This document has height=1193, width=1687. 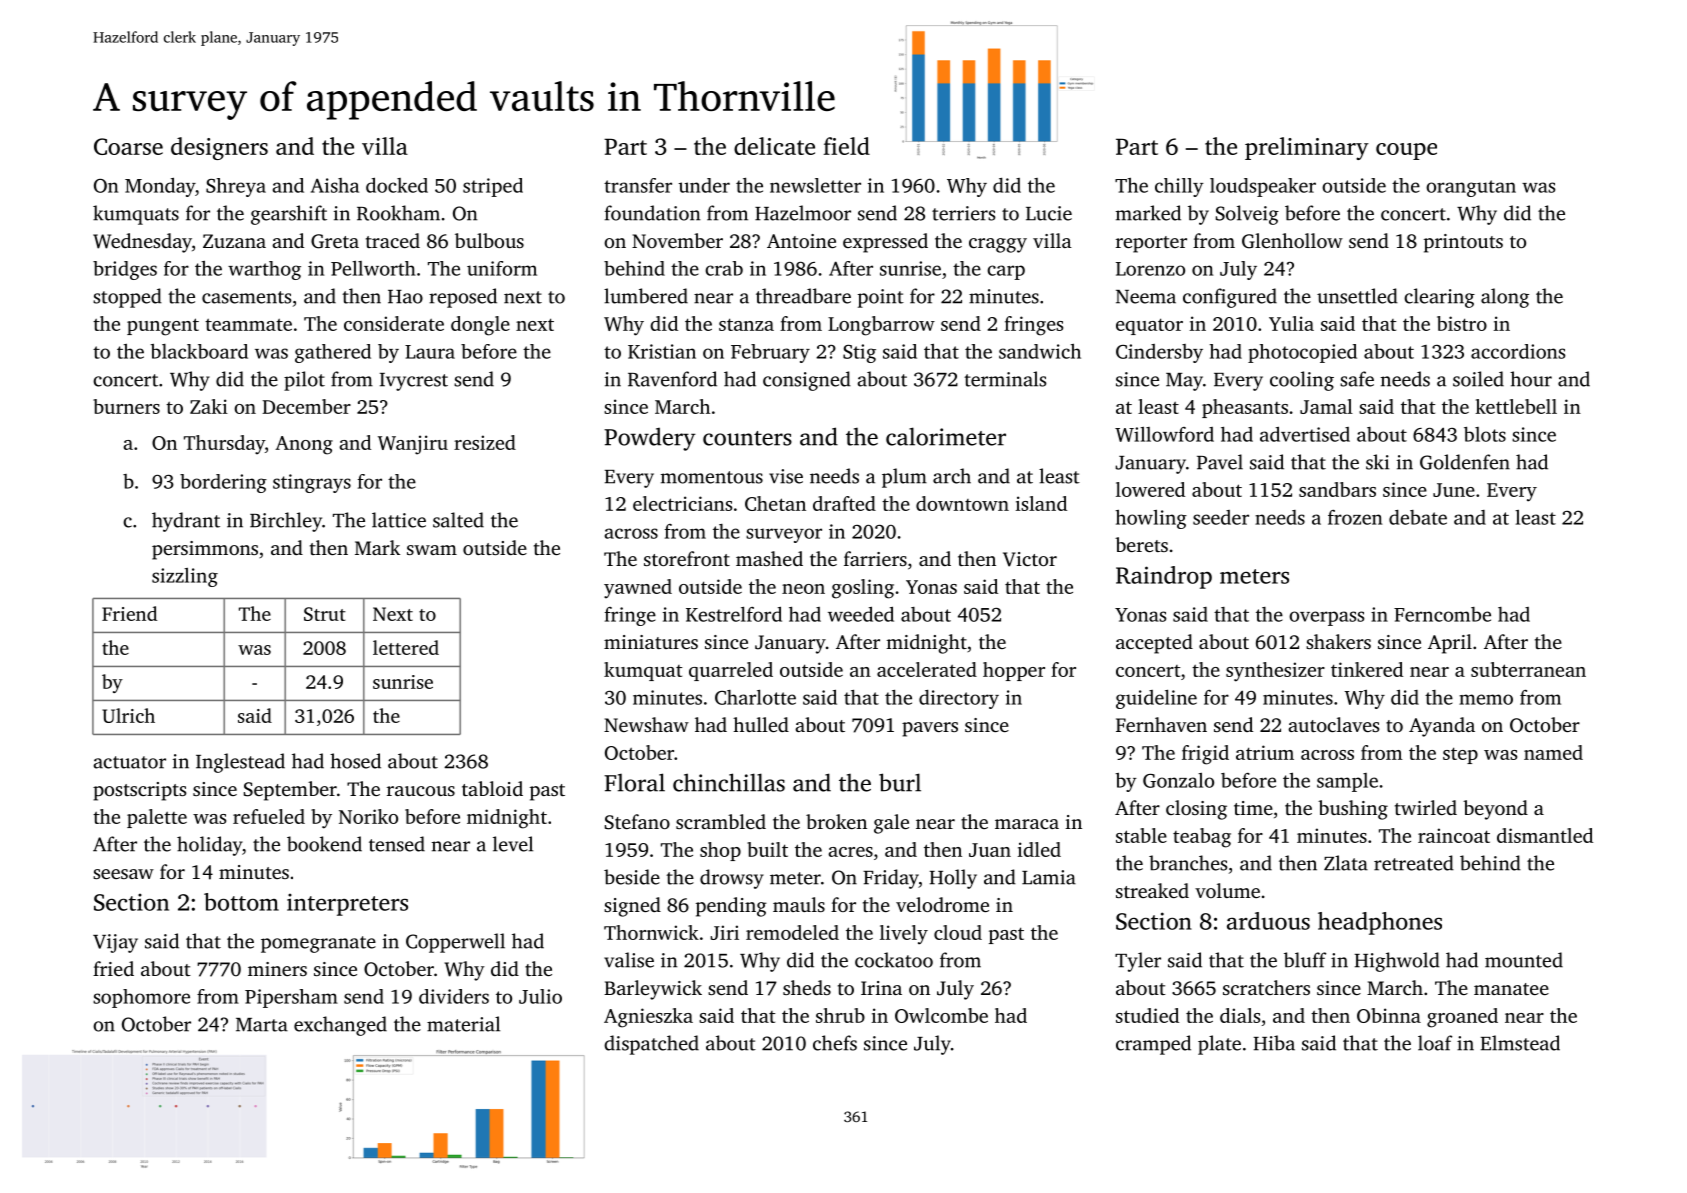 I want to click on chefs, so click(x=835, y=1043).
